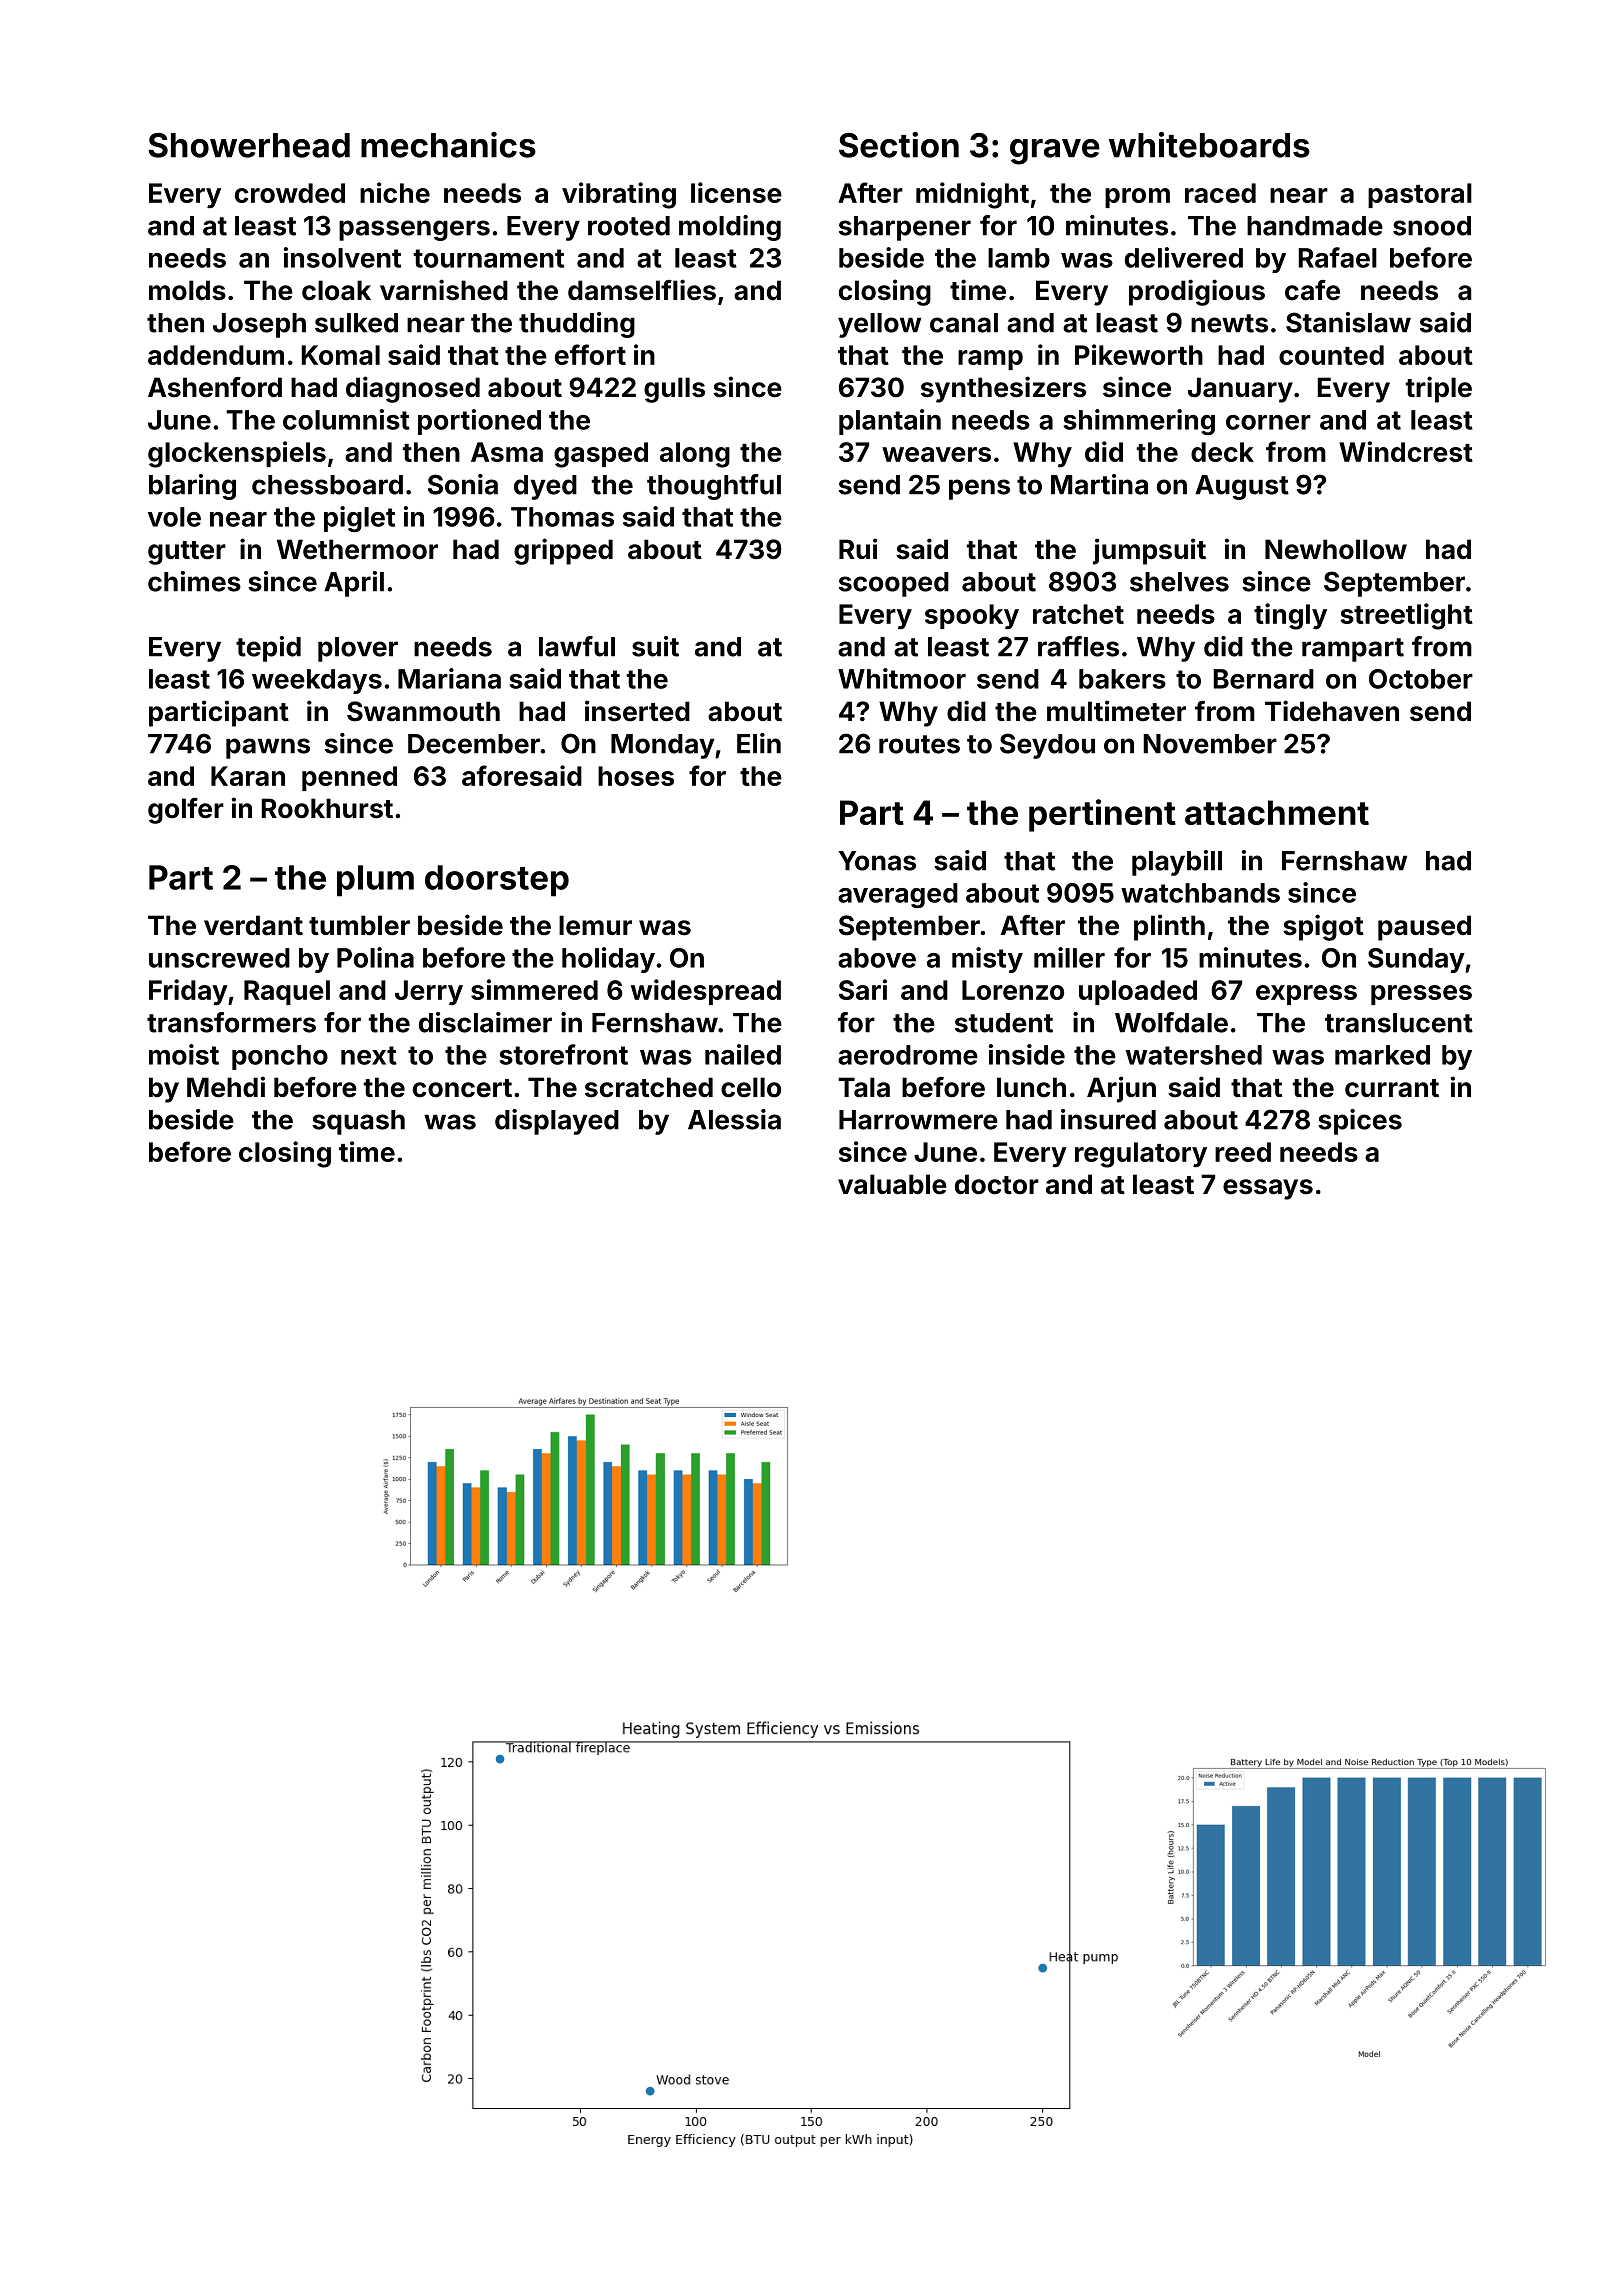 This screenshot has width=1620, height=2292. What do you see at coordinates (290, 193) in the screenshot?
I see `crowded` at bounding box center [290, 193].
